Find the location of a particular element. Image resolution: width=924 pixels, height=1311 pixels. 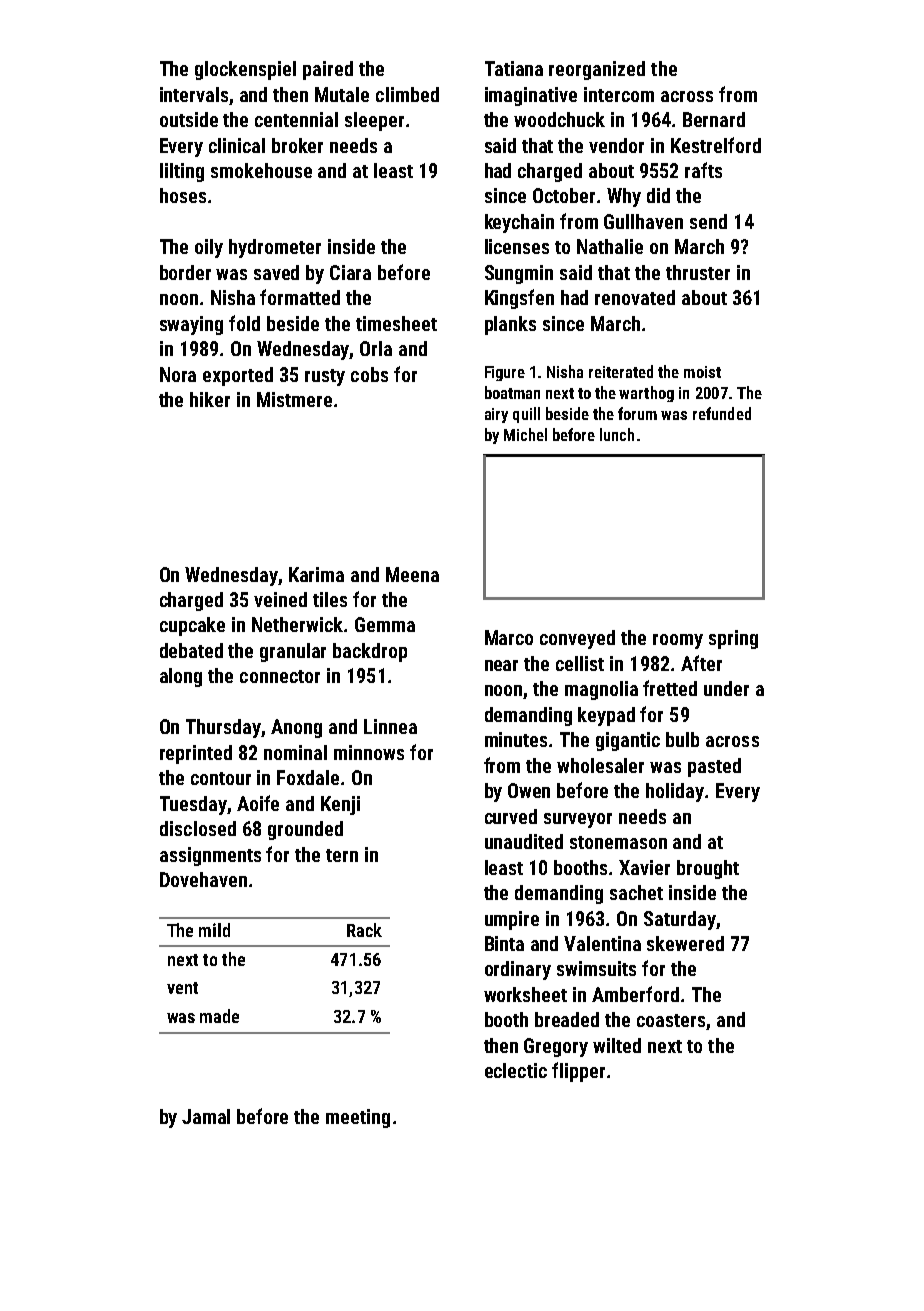

renovated is located at coordinates (635, 297).
